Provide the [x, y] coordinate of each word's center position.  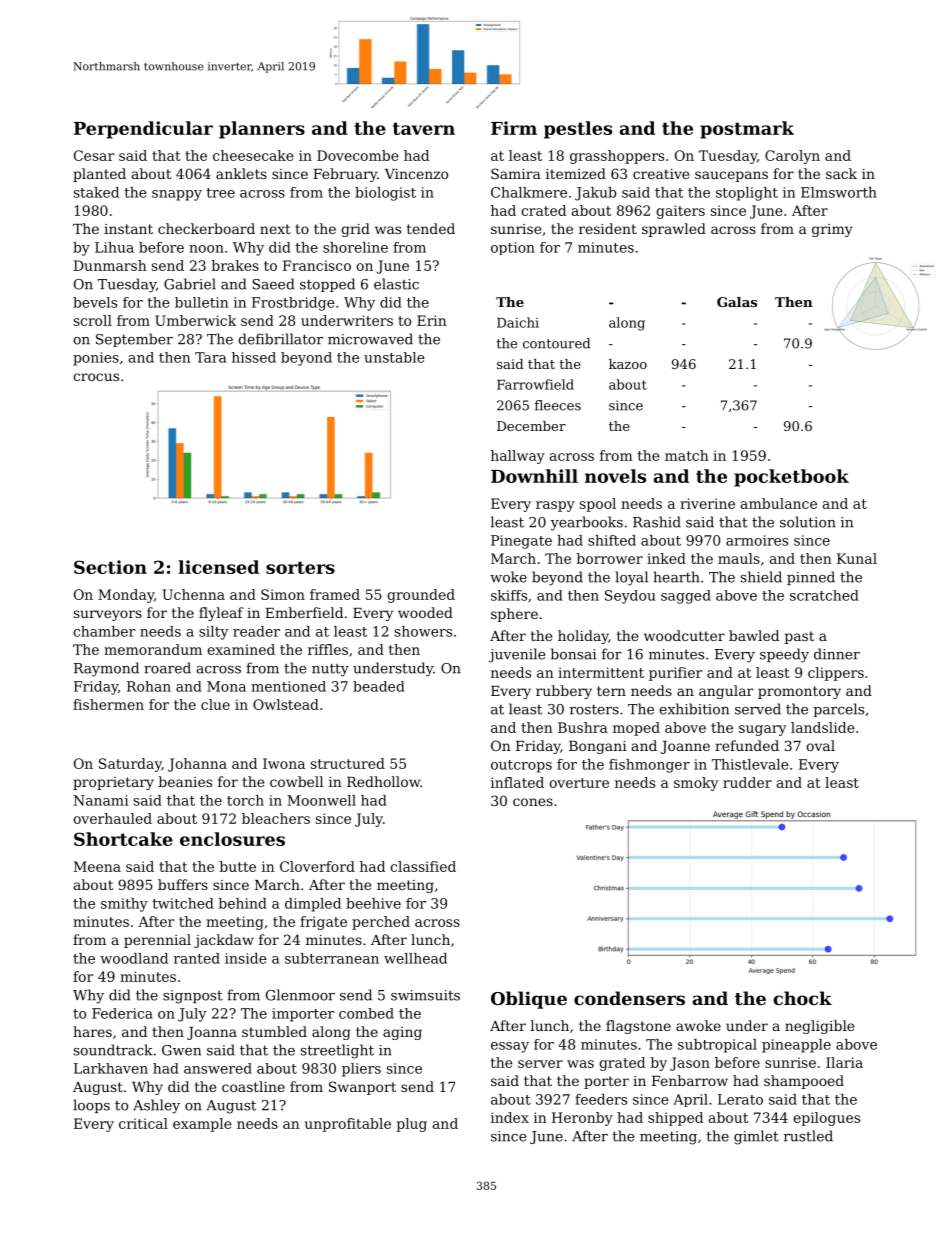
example [202, 1125]
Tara [210, 357]
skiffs [509, 595]
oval [820, 745]
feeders [601, 1099]
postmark [747, 130]
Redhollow [383, 781]
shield [761, 577]
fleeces [558, 405]
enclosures [232, 839]
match [687, 455]
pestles [578, 130]
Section [110, 567]
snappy [177, 195]
